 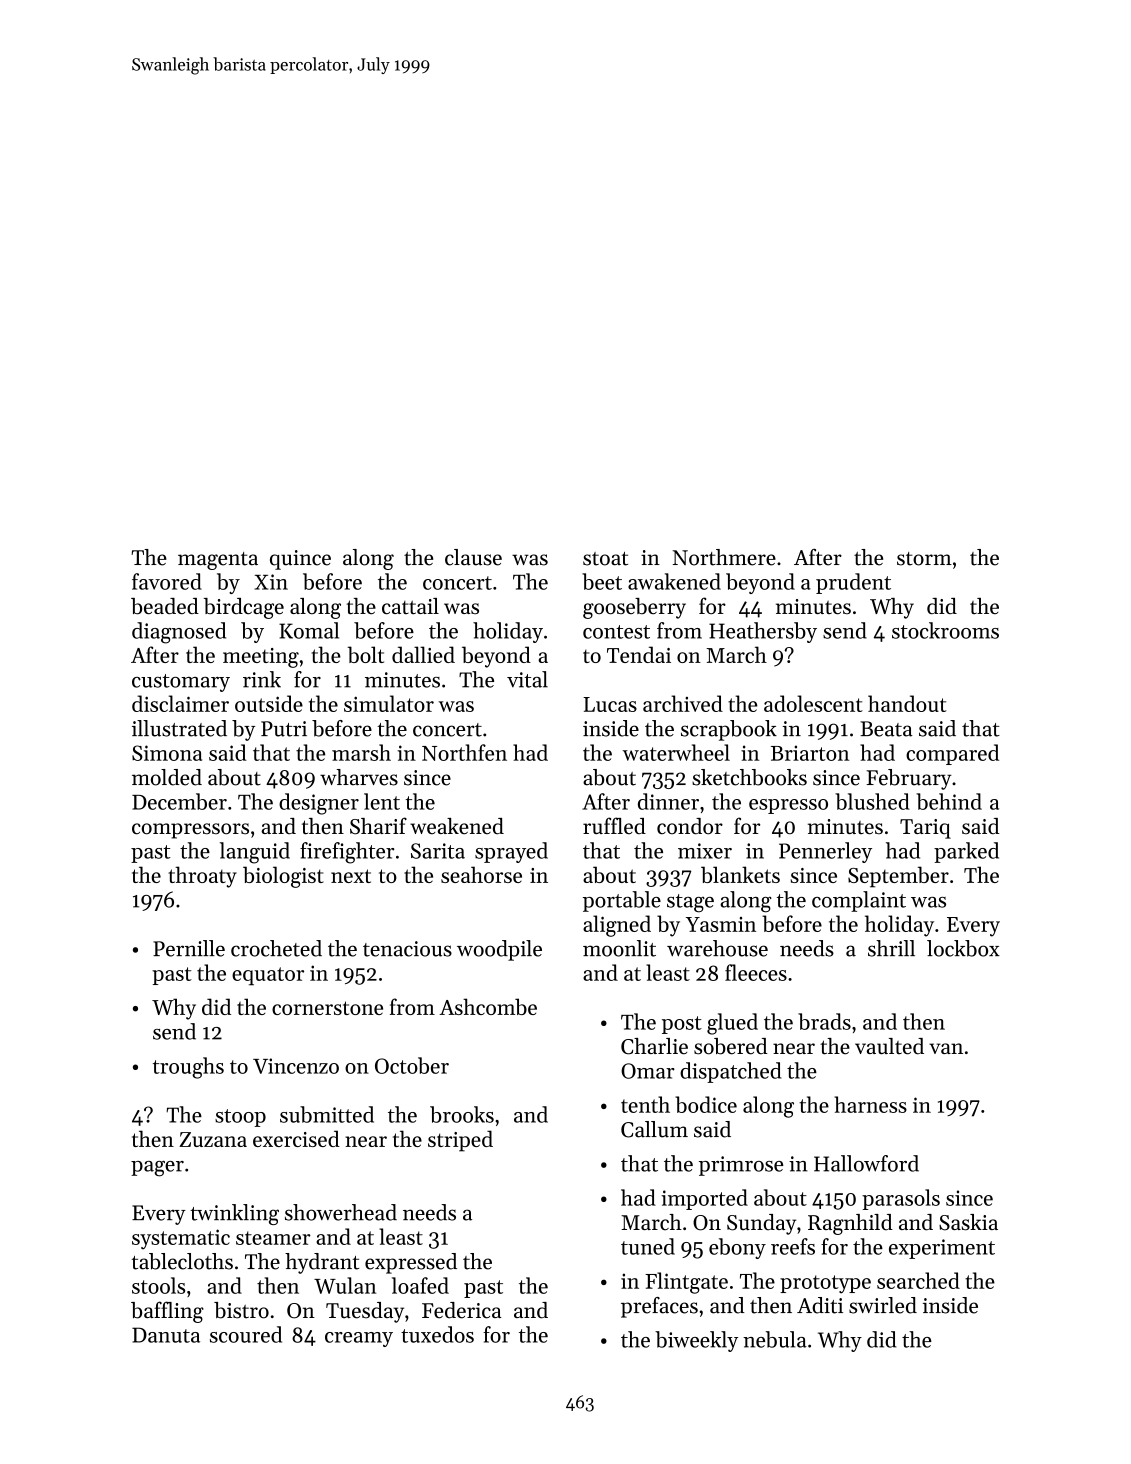 What do you see at coordinates (683, 703) in the page?
I see `archived` at bounding box center [683, 703].
